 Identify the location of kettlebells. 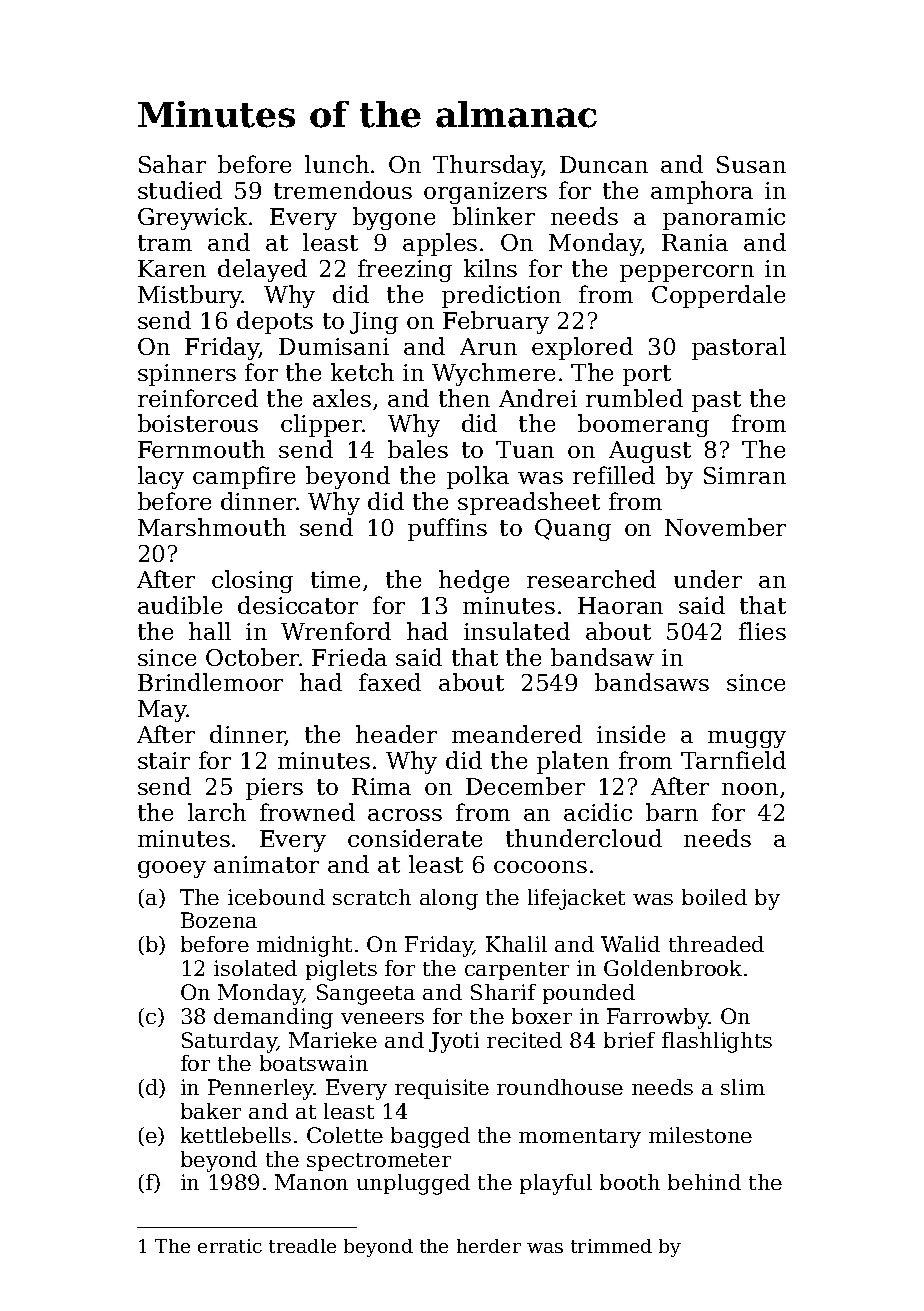
(236, 1135).
